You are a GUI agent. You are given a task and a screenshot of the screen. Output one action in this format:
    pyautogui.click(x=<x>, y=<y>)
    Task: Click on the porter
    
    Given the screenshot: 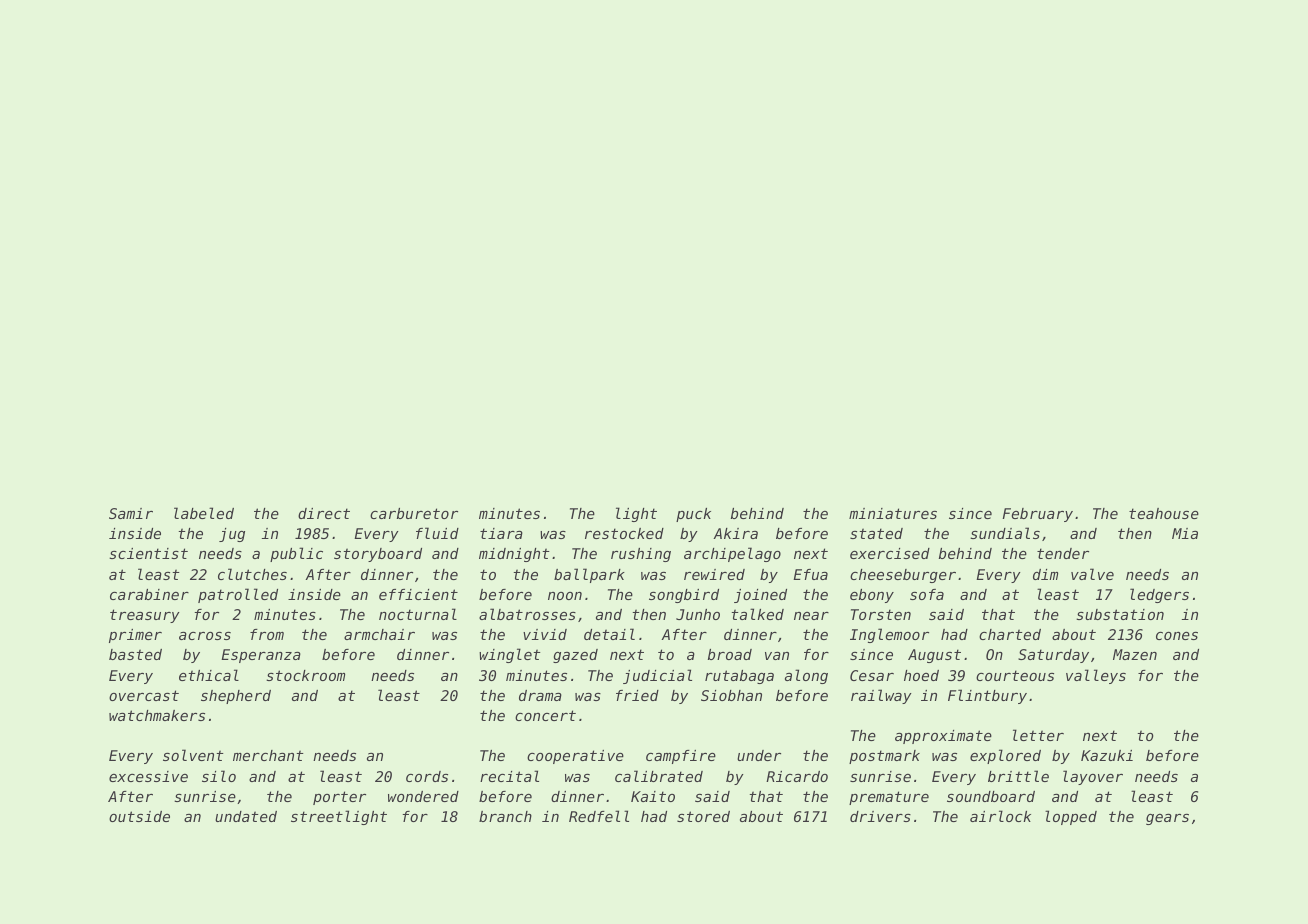 What is the action you would take?
    pyautogui.click(x=339, y=798)
